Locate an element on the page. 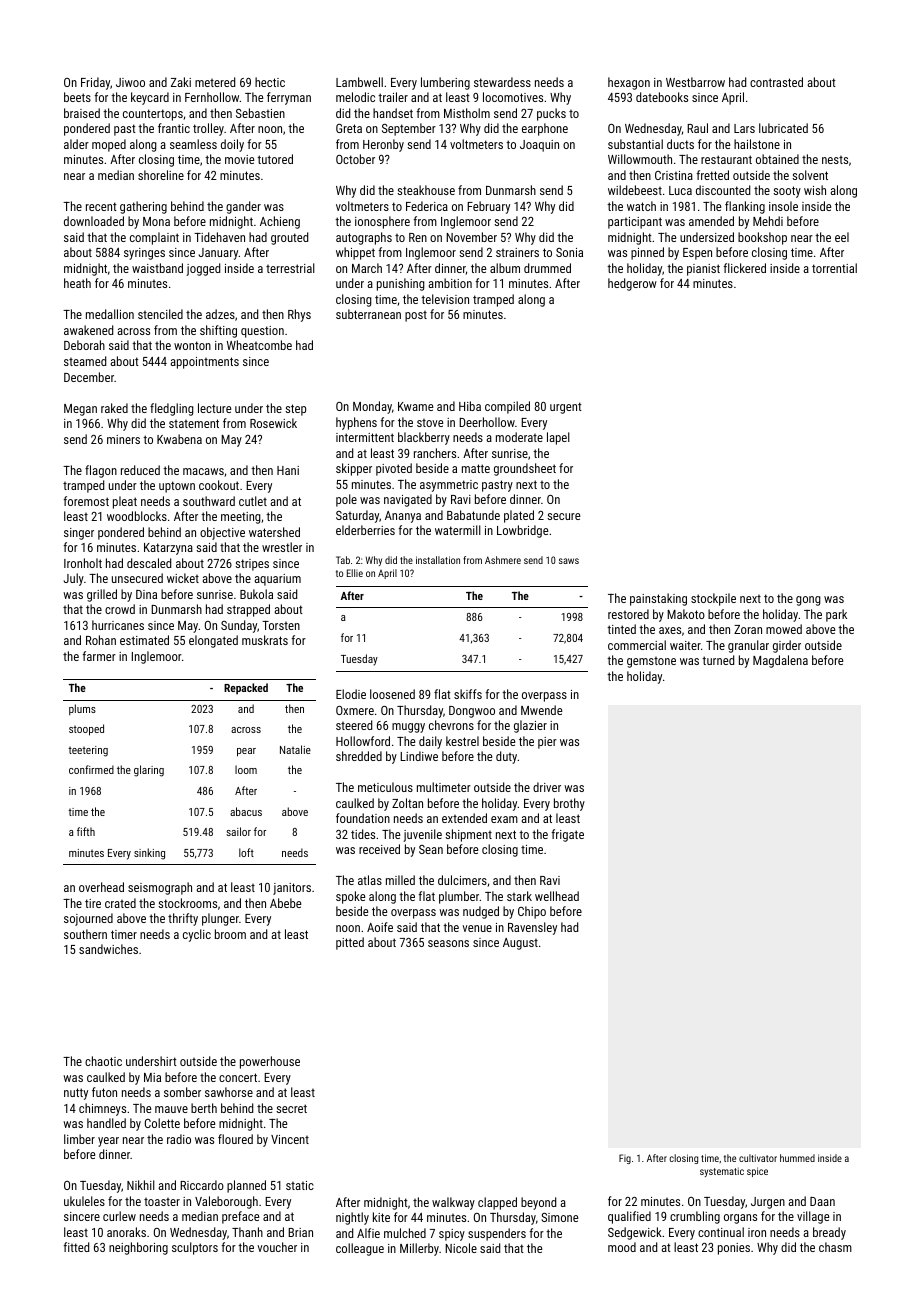 The image size is (924, 1308). walkway is located at coordinates (453, 1203).
